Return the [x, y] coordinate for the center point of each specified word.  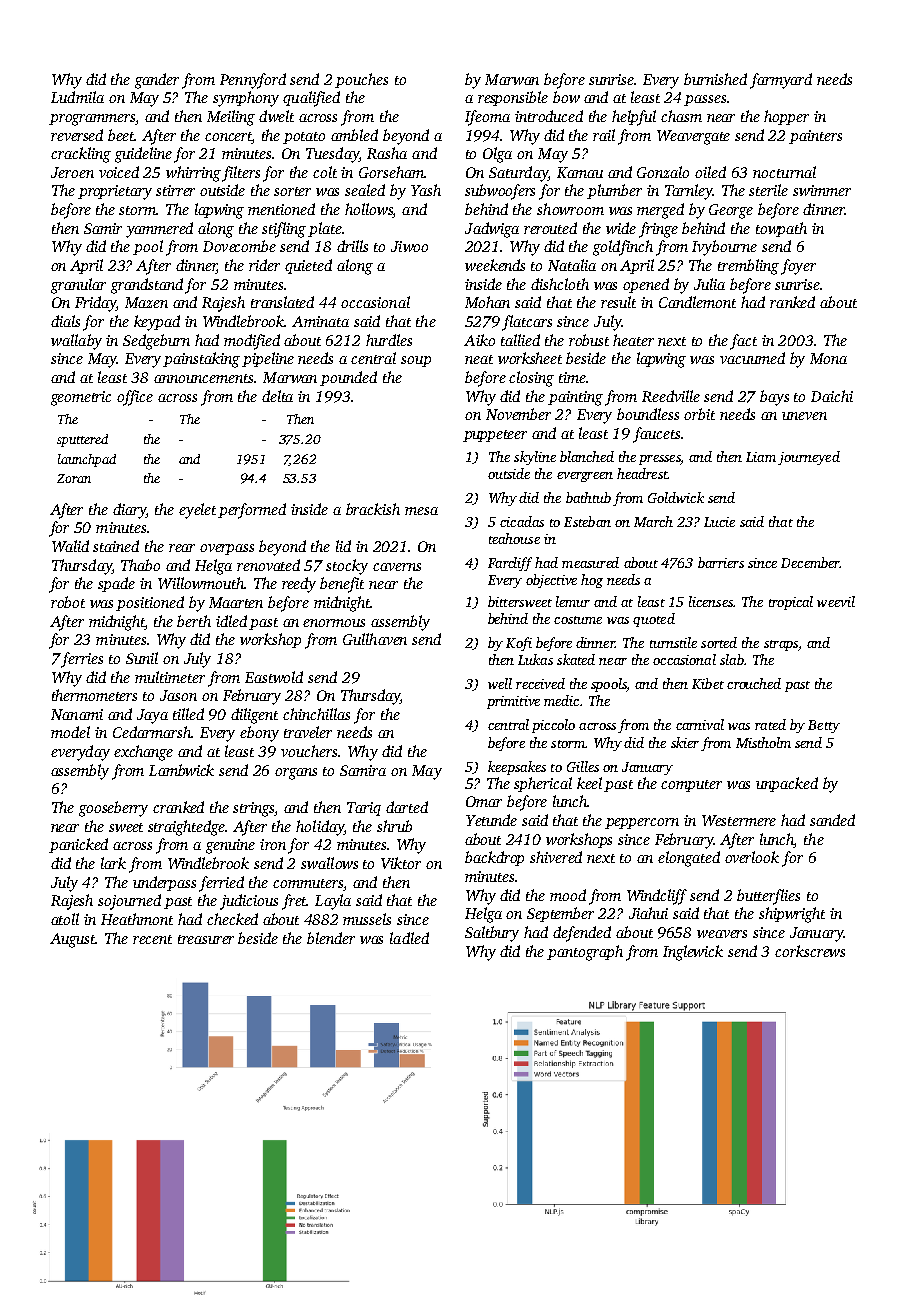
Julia [709, 284]
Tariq [364, 809]
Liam [761, 457]
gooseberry [113, 809]
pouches [361, 80]
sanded [832, 820]
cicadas [522, 521]
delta [277, 396]
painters [815, 137]
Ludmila [77, 97]
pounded [348, 378]
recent [152, 939]
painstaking [201, 360]
